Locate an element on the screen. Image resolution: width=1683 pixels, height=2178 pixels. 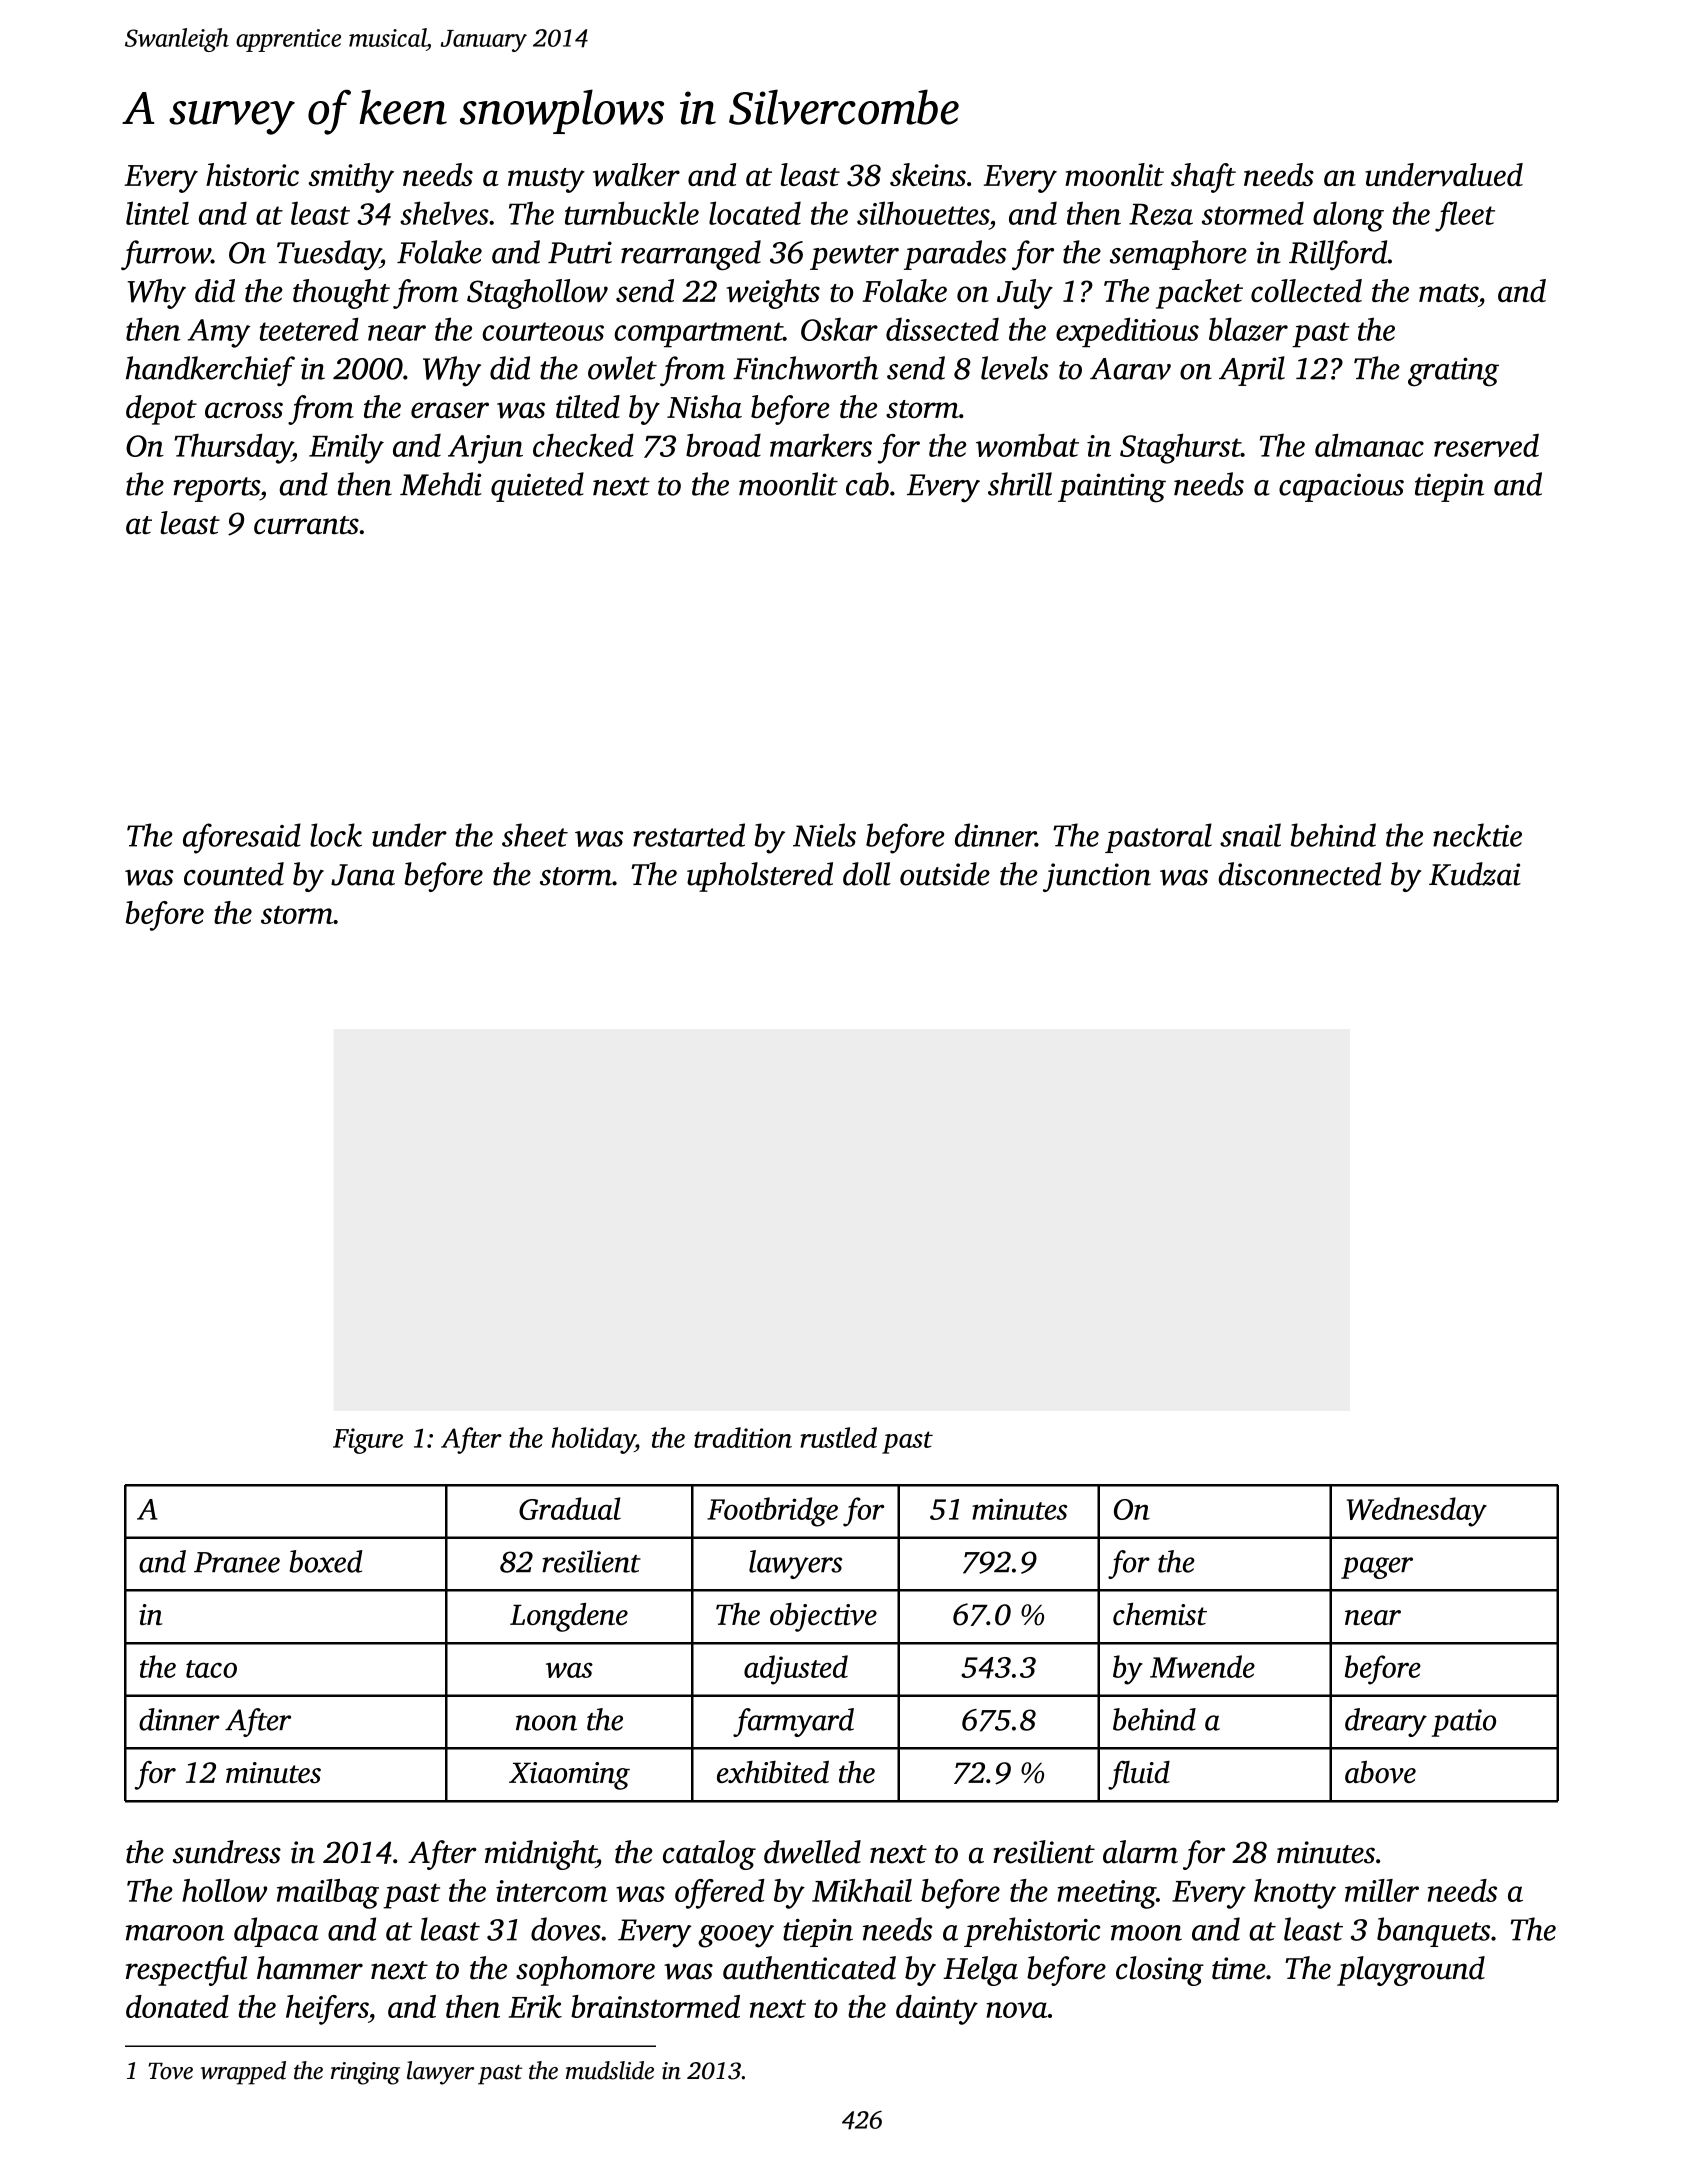
Wednesday is located at coordinates (1417, 1512).
